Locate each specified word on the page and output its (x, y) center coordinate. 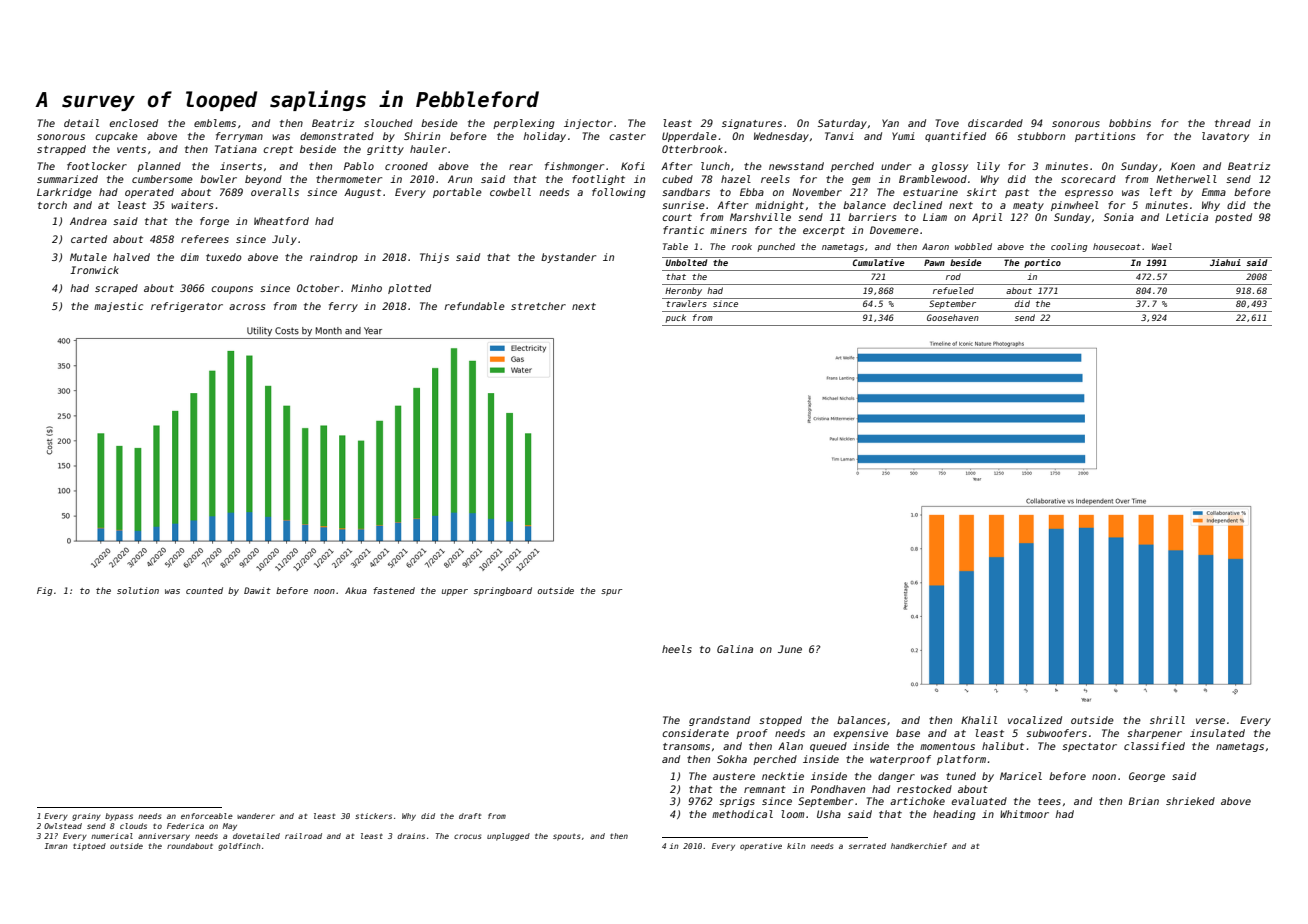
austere (734, 776)
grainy (86, 817)
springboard (503, 591)
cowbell (510, 192)
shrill (1167, 720)
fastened (394, 590)
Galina (735, 649)
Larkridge (64, 193)
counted (204, 590)
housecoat (1117, 246)
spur (611, 592)
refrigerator (187, 307)
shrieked (1190, 801)
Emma (1214, 192)
